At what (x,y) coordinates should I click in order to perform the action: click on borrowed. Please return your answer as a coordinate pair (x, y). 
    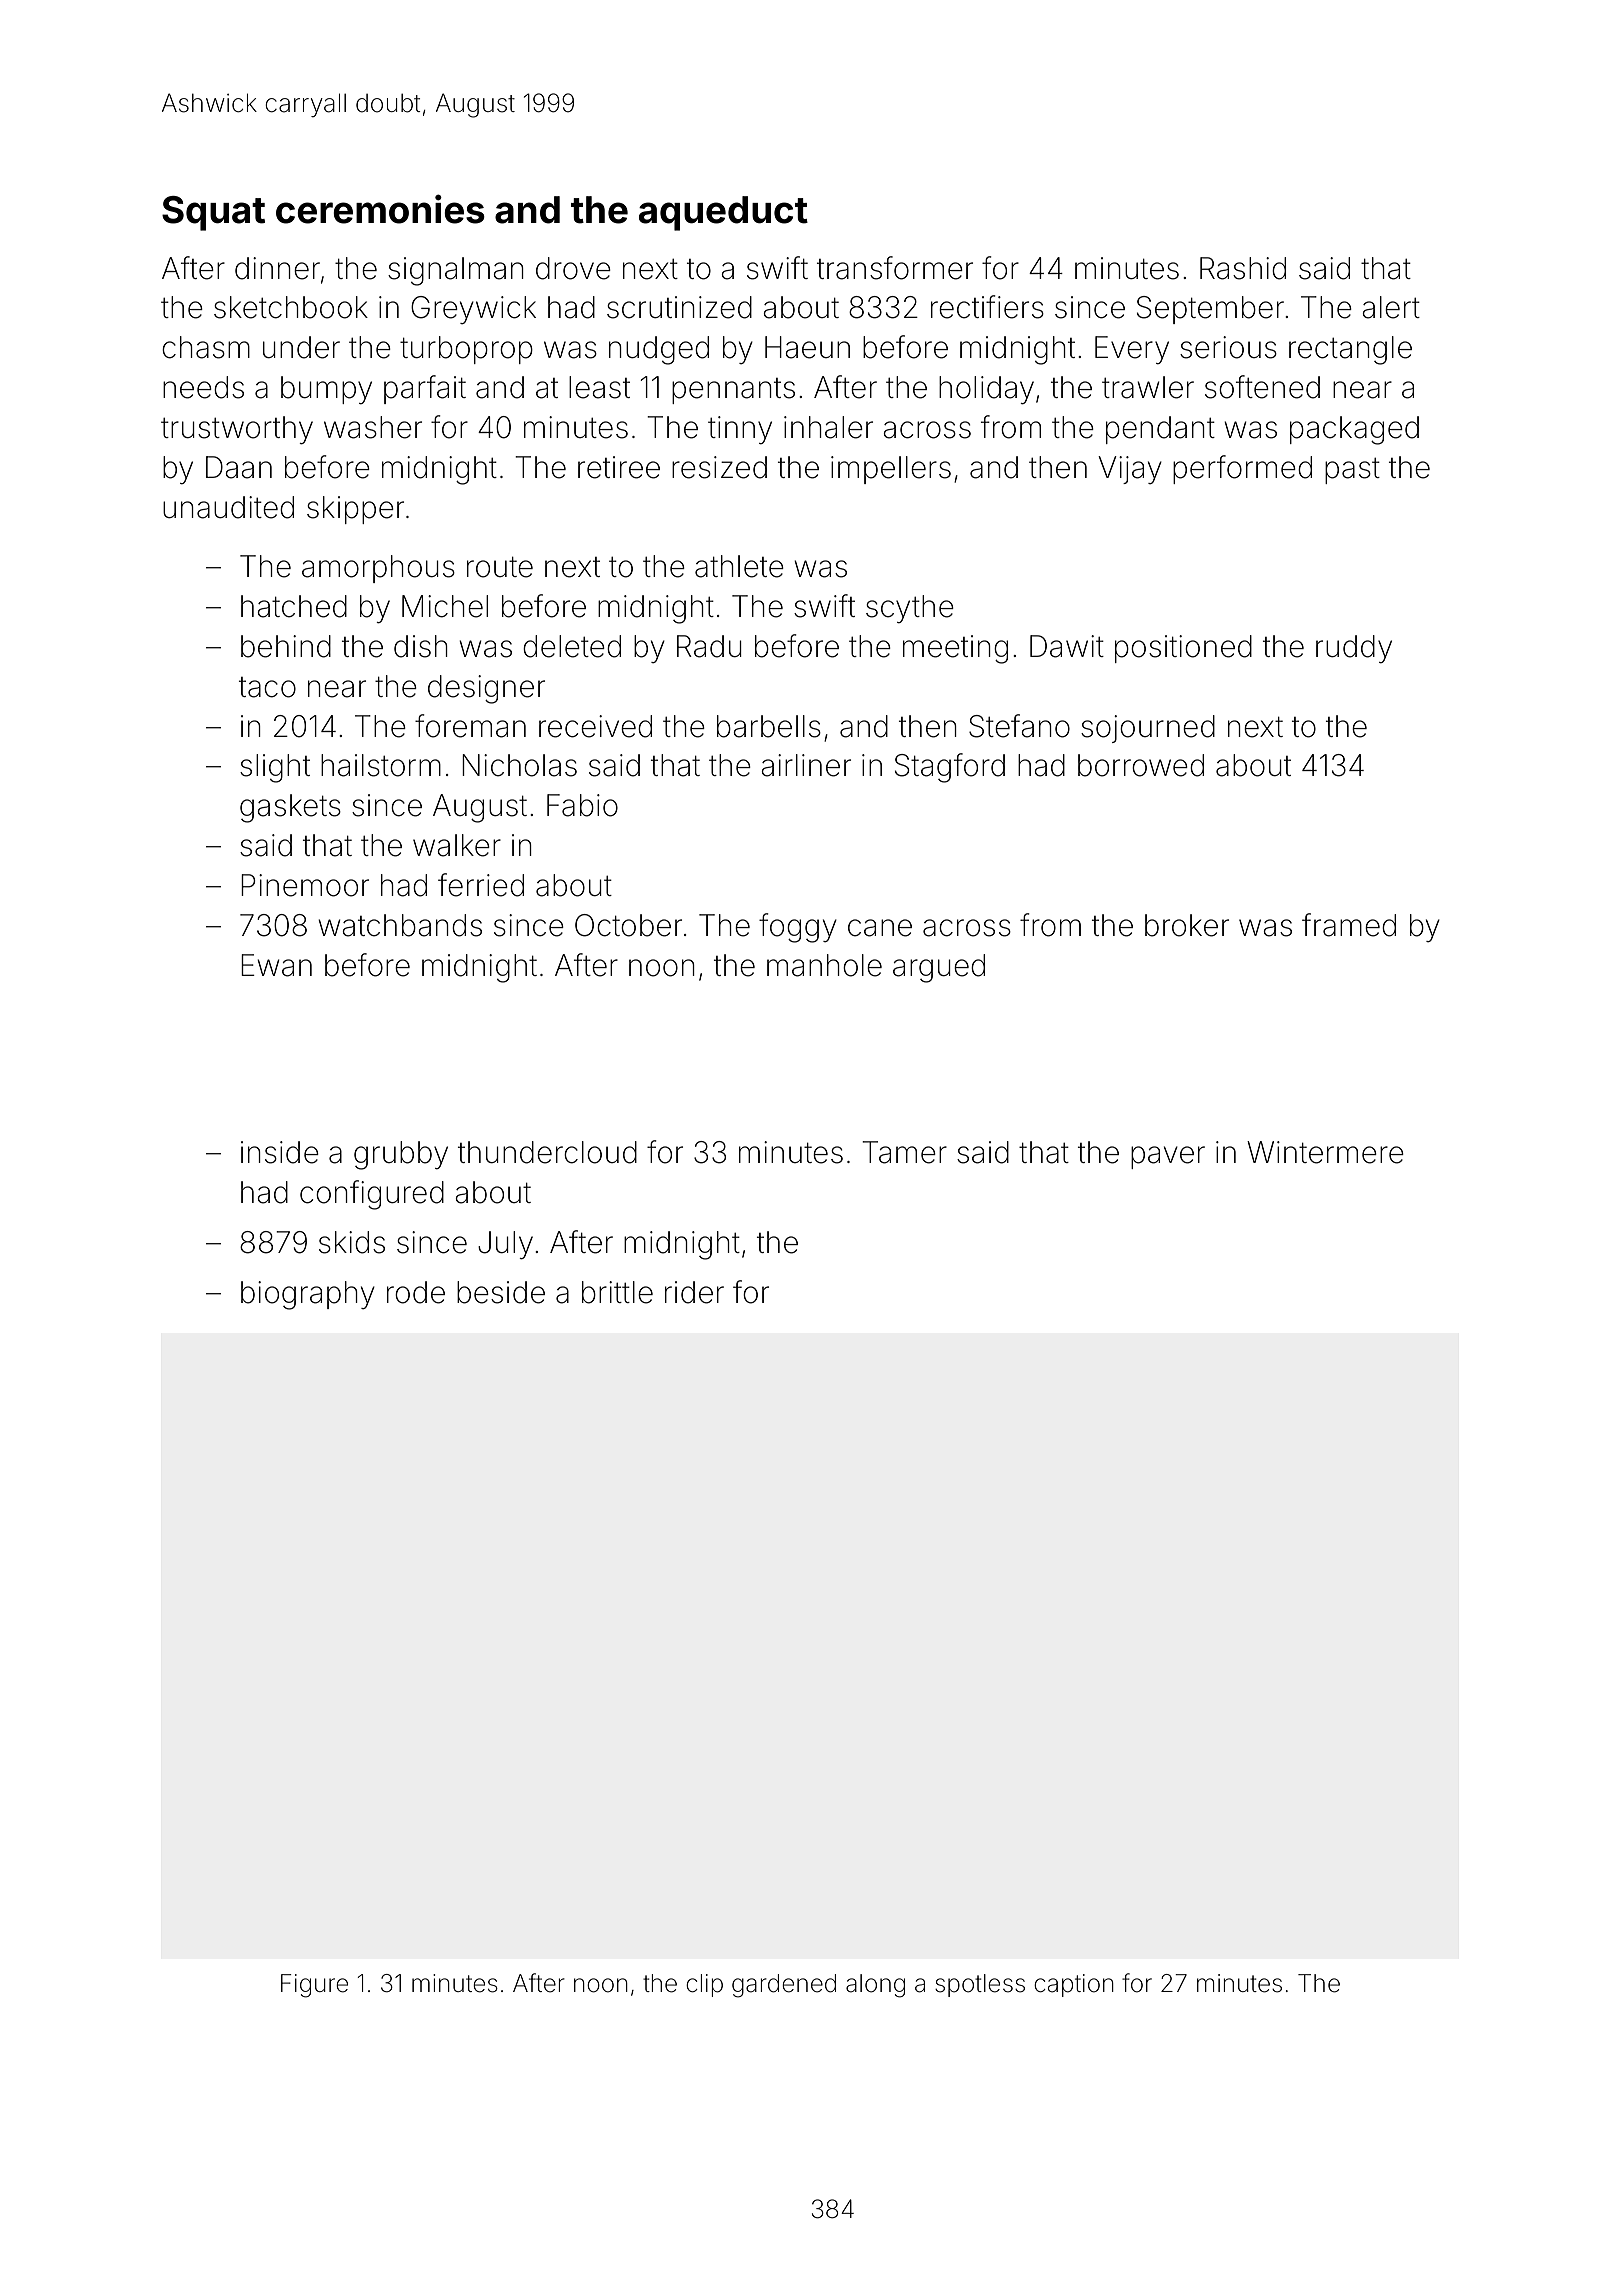
    Looking at the image, I should click on (1141, 765).
